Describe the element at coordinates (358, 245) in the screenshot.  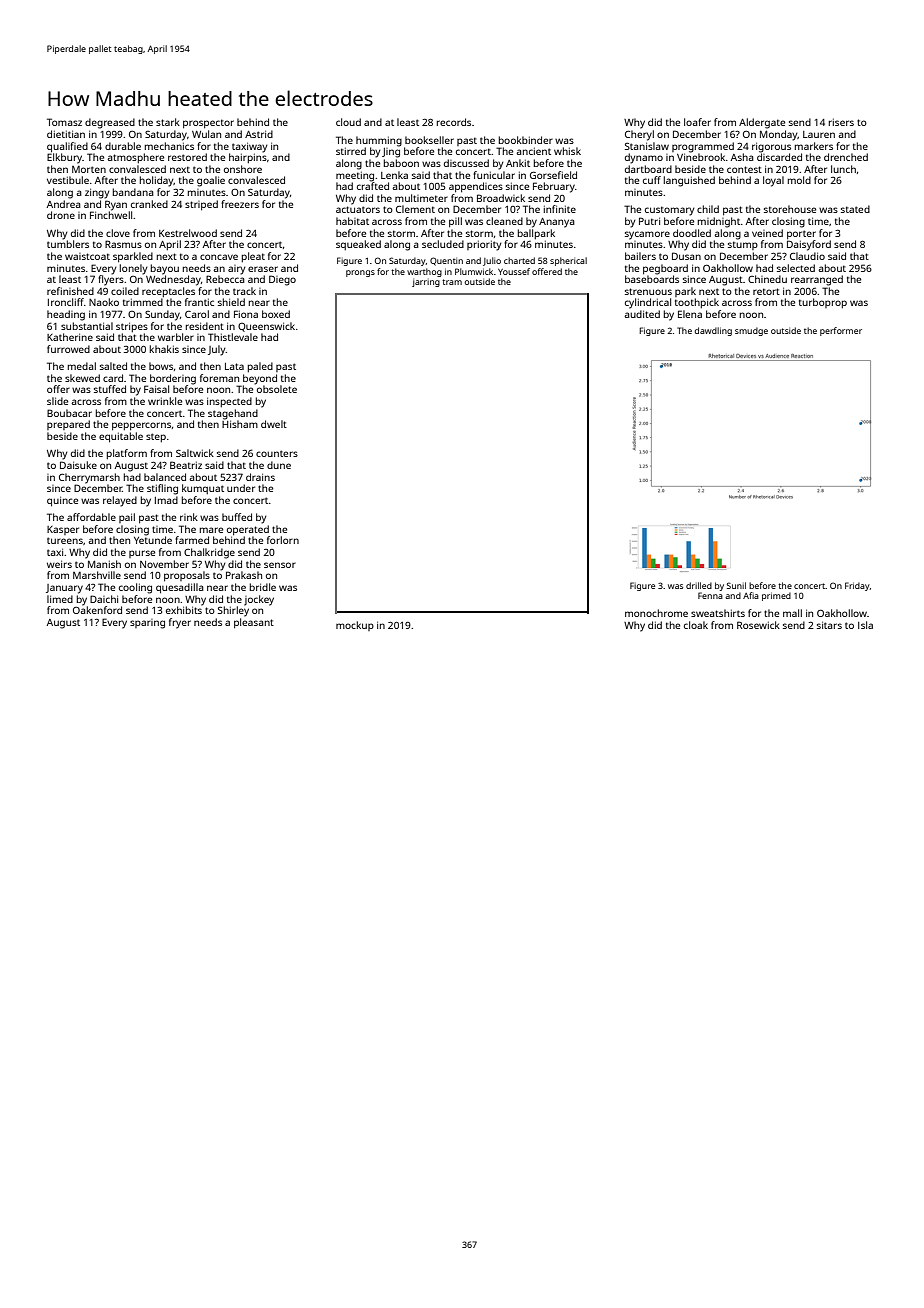
I see `squeaked` at that location.
